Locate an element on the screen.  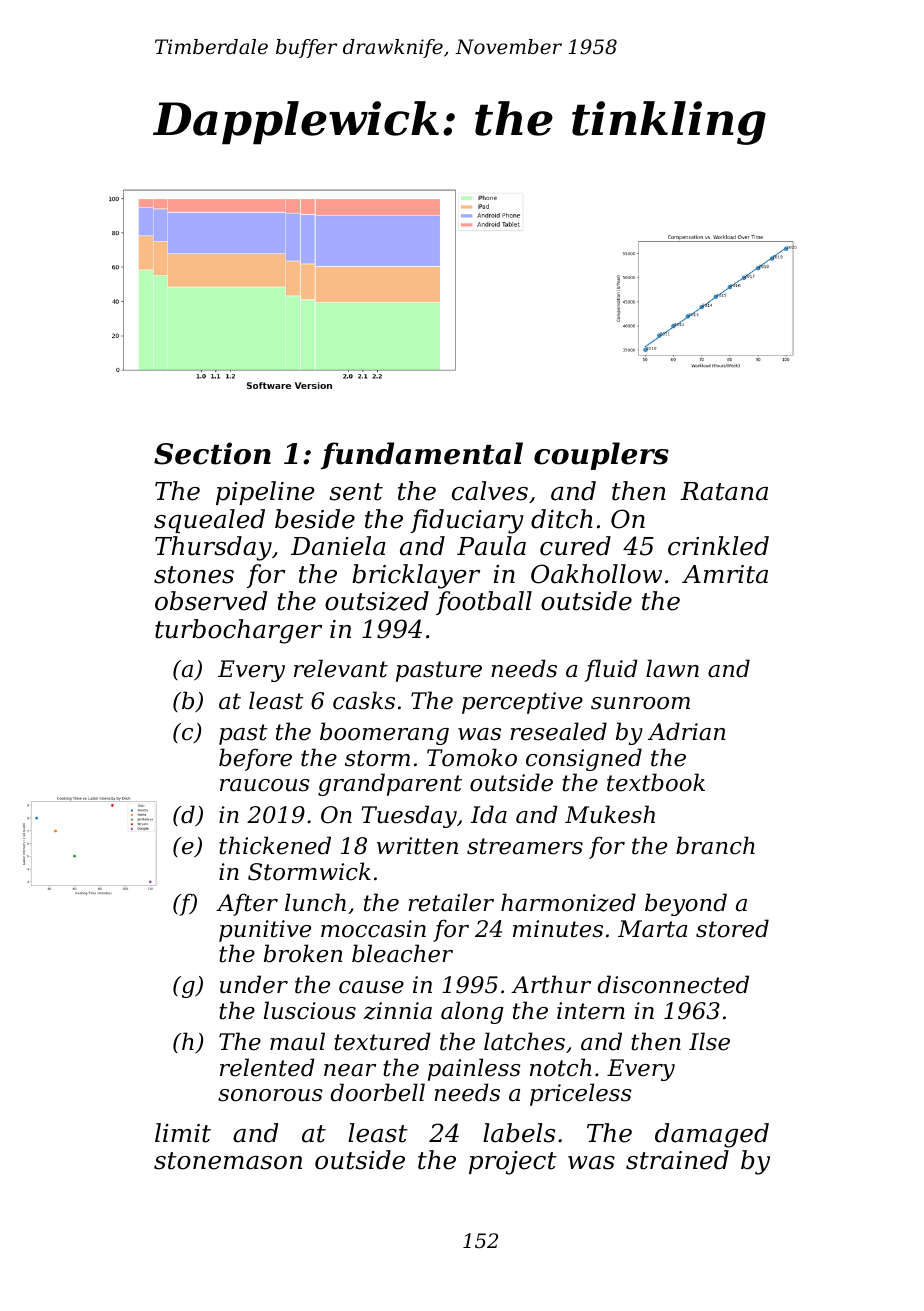
strained is located at coordinates (677, 1160).
